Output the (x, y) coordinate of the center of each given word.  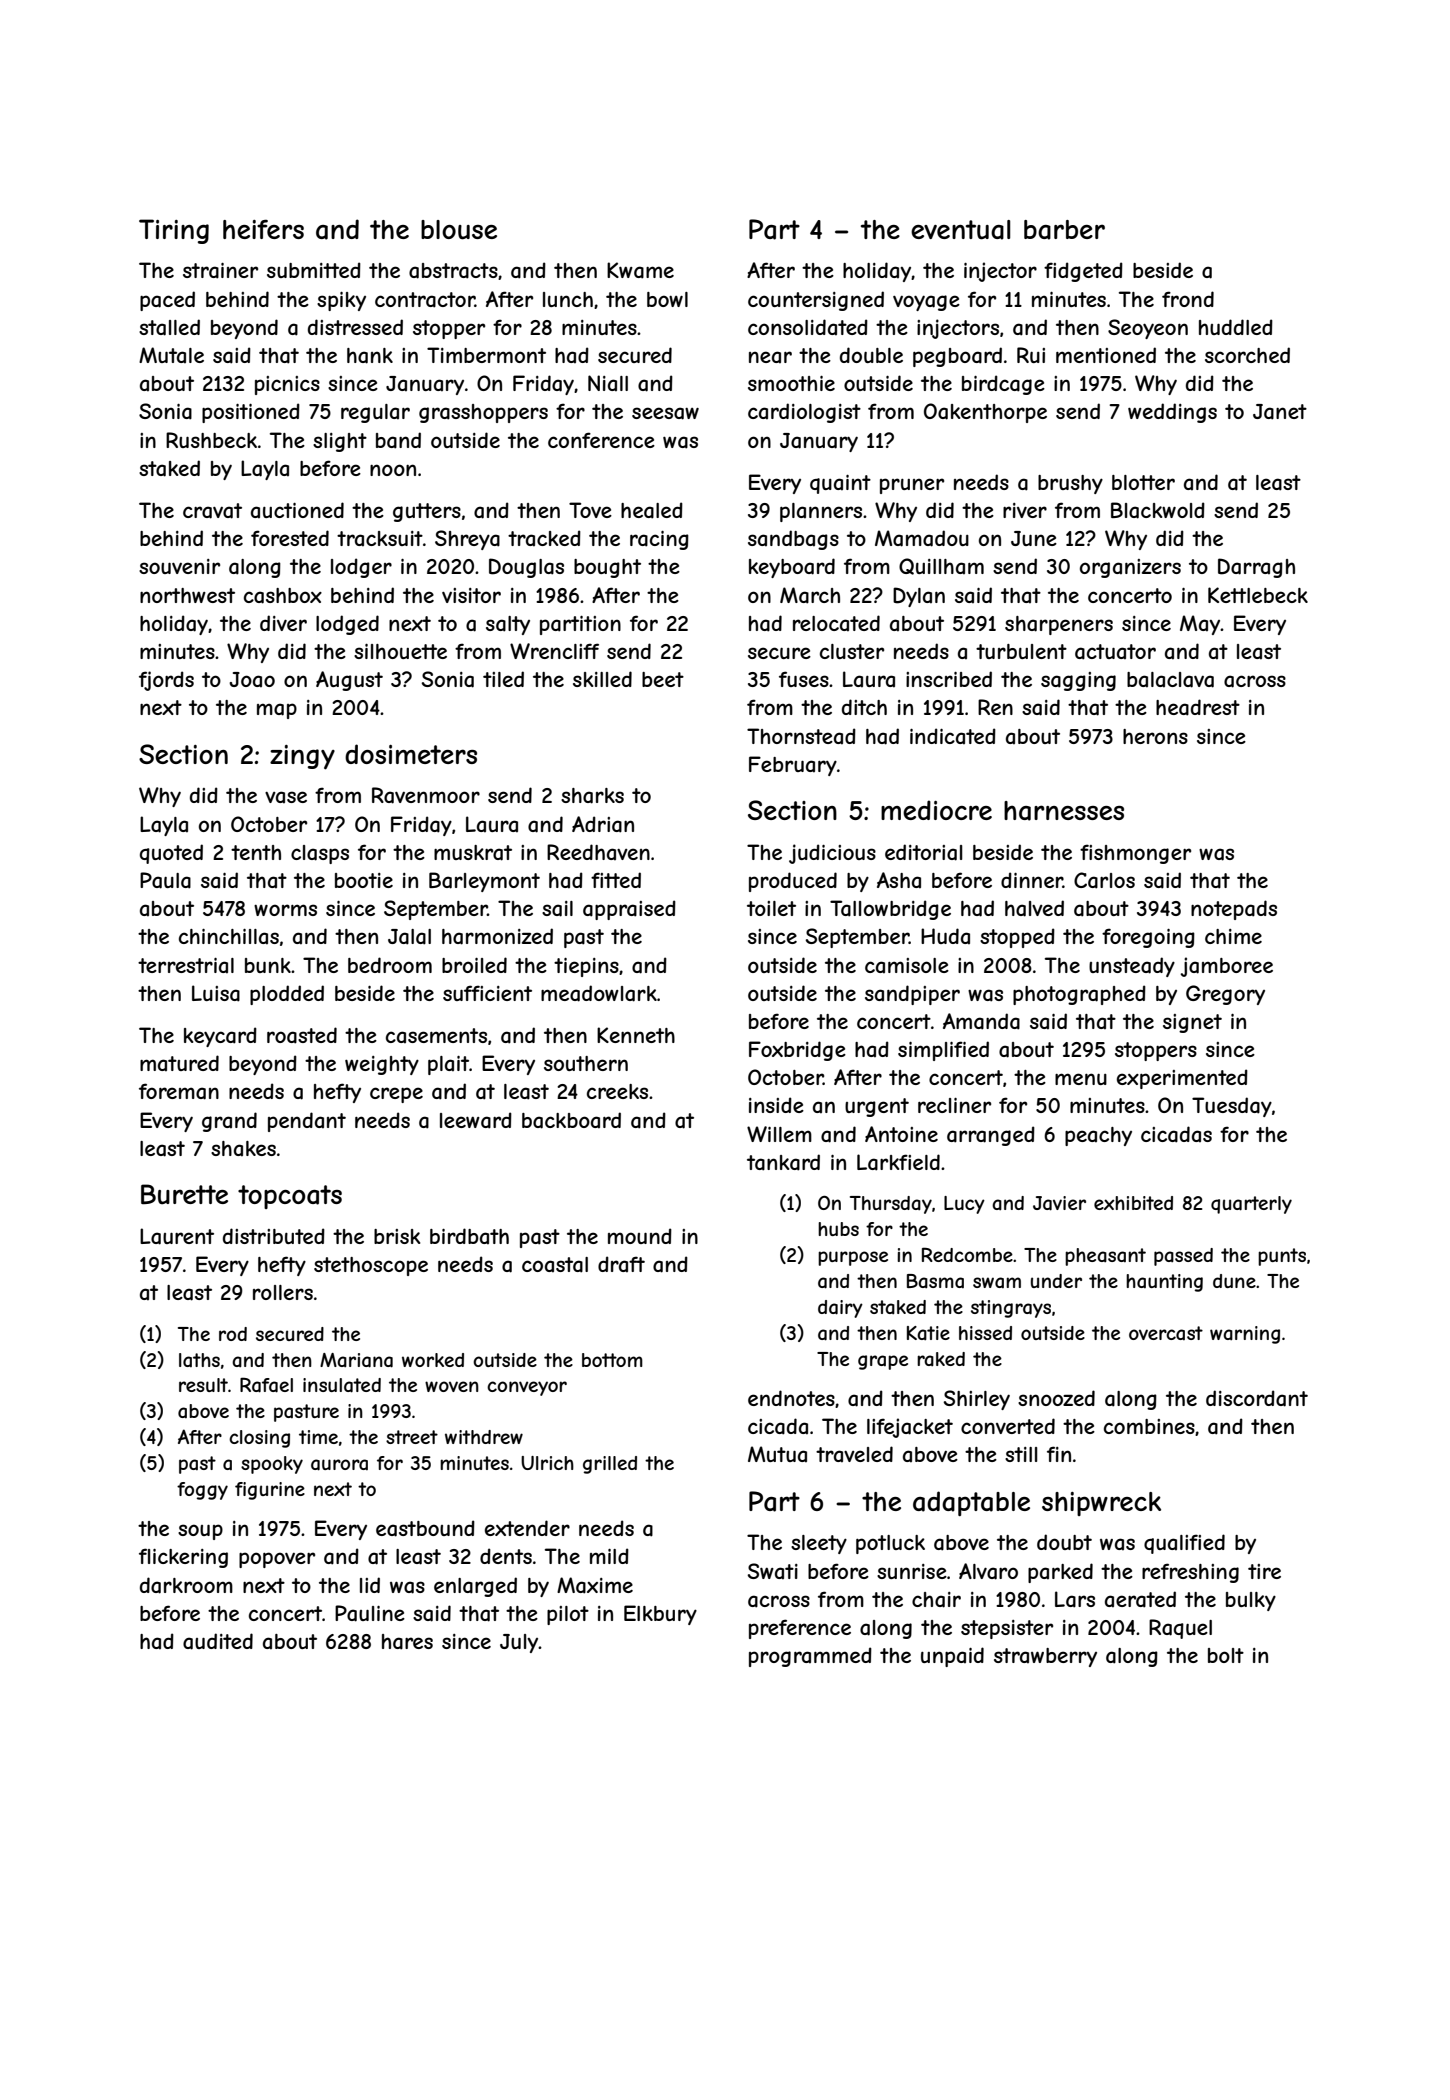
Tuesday (1232, 1107)
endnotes (791, 1398)
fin (1059, 1454)
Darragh (1256, 568)
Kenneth (636, 1035)
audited (218, 1641)
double (871, 355)
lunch (568, 299)
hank (370, 356)
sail (557, 909)
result (203, 1385)
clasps (320, 854)
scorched (1247, 355)
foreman (179, 1091)
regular (375, 413)
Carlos (1104, 880)
